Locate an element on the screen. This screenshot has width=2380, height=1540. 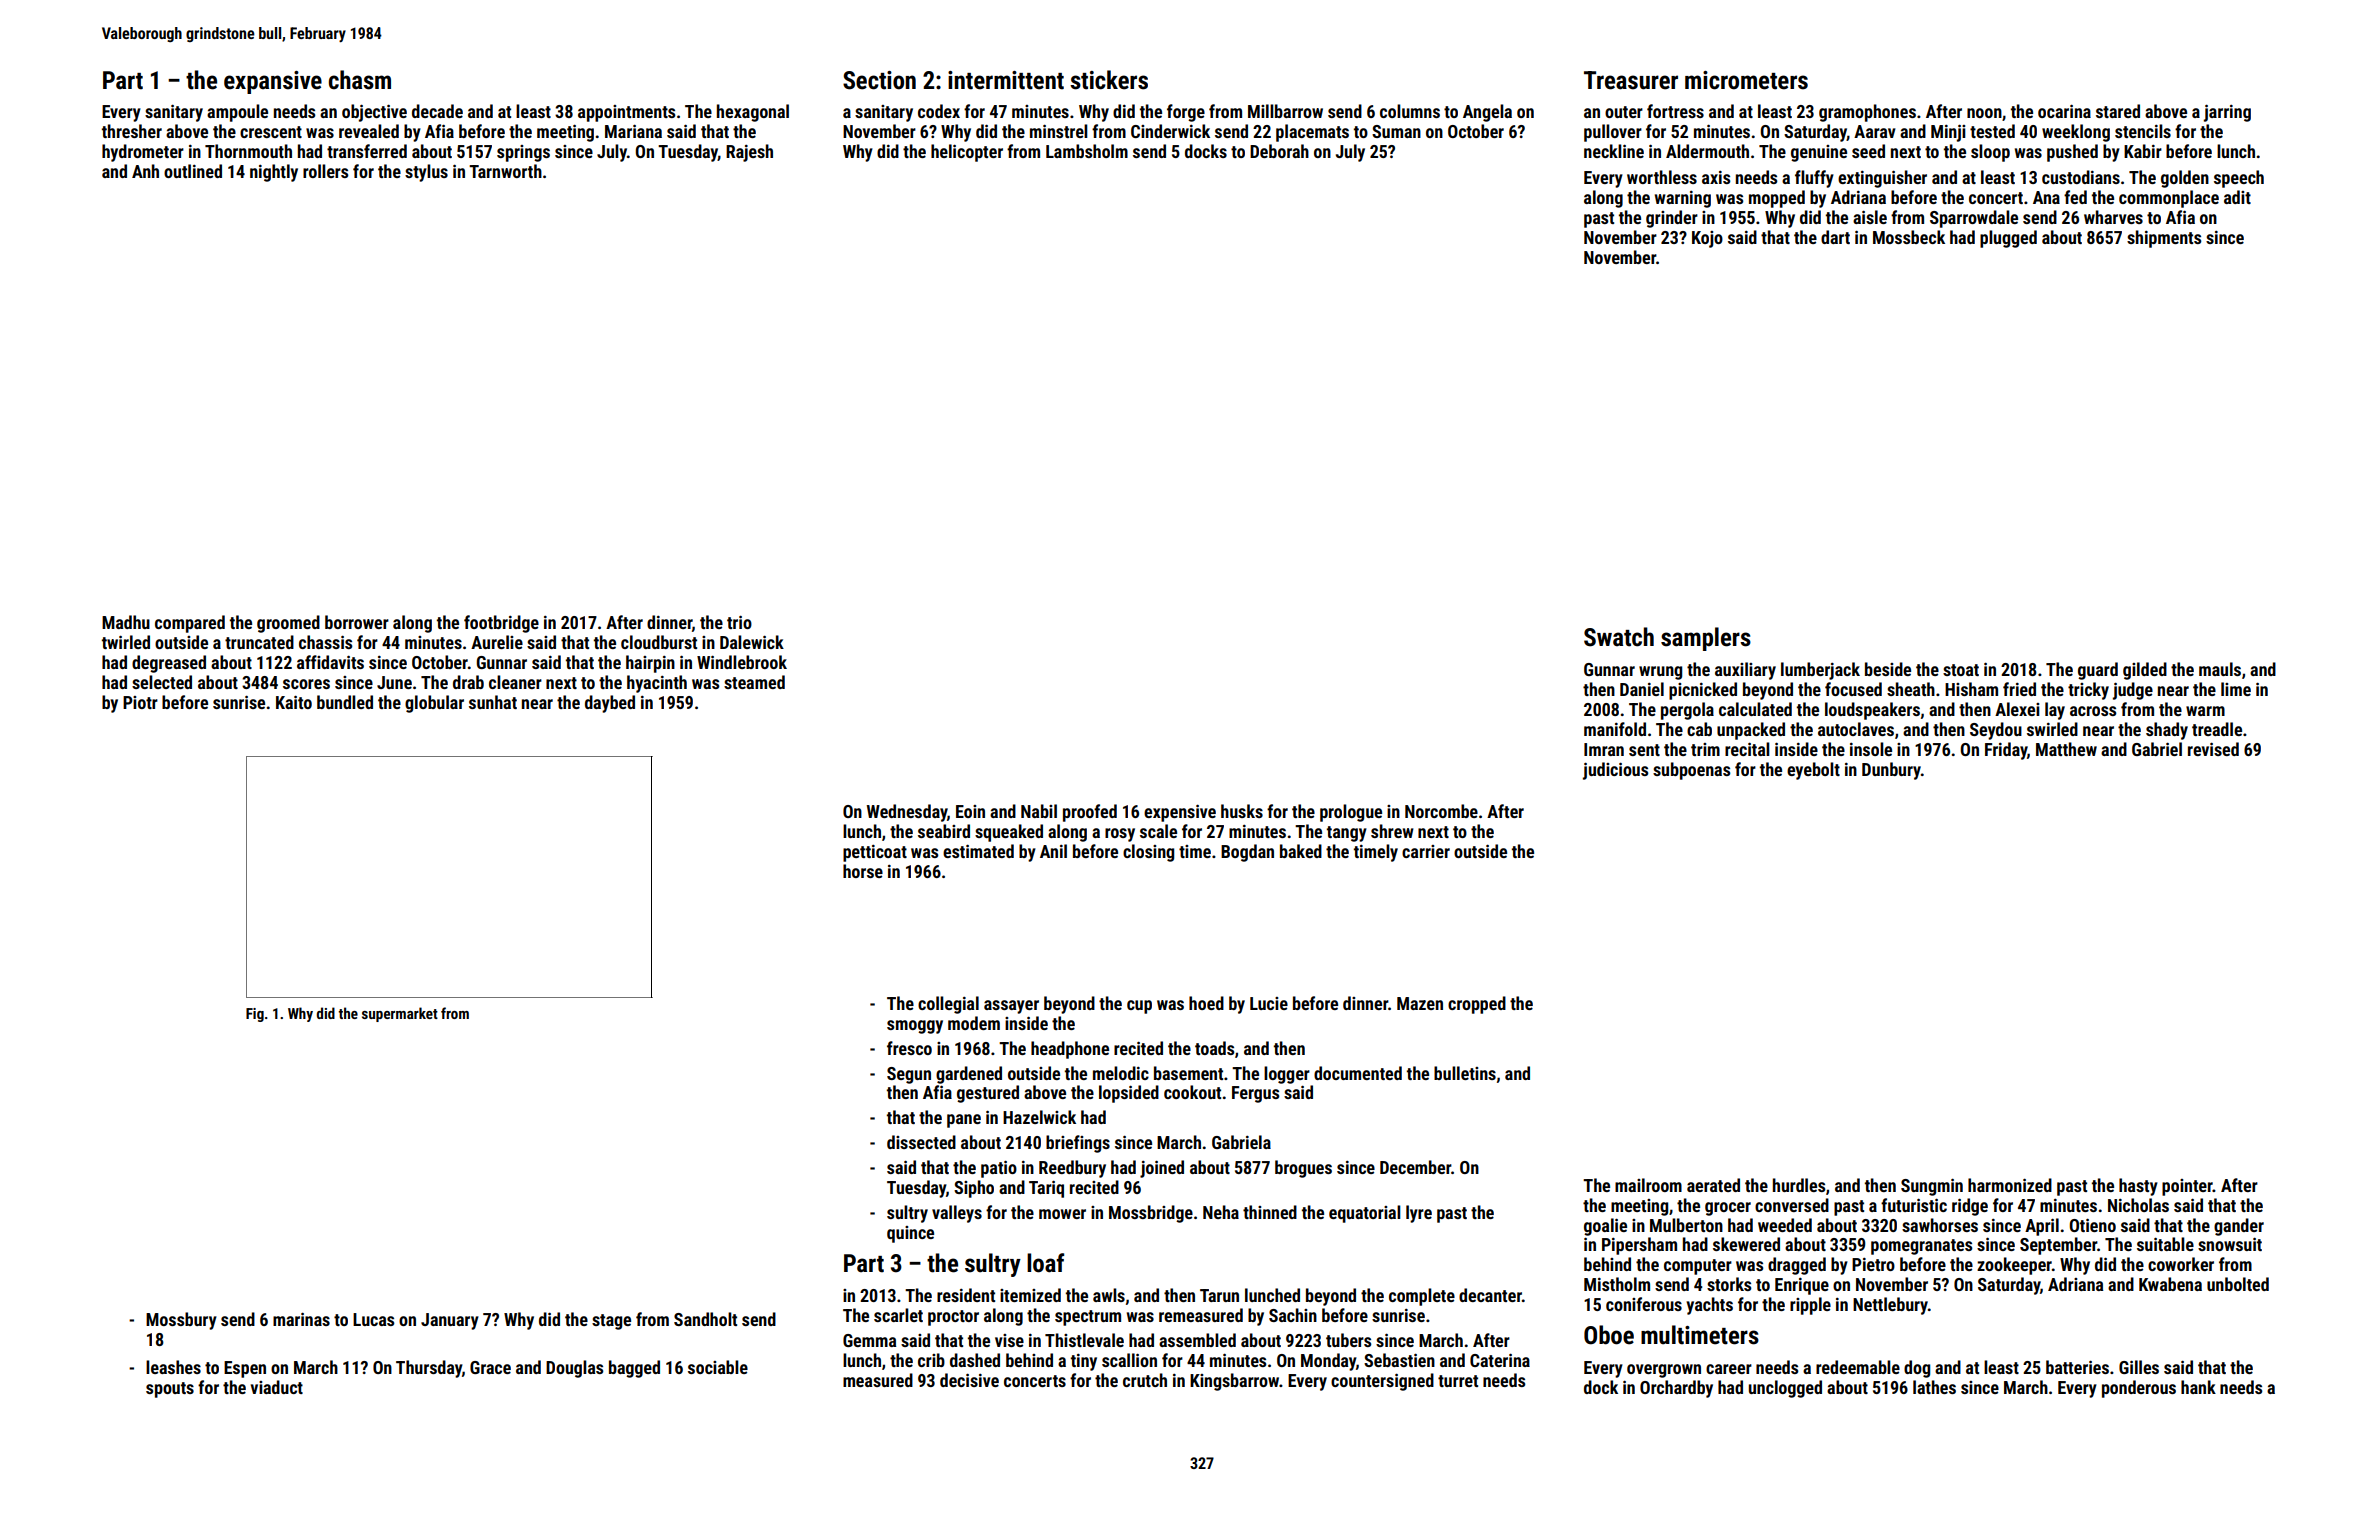
revealed is located at coordinates (369, 131).
